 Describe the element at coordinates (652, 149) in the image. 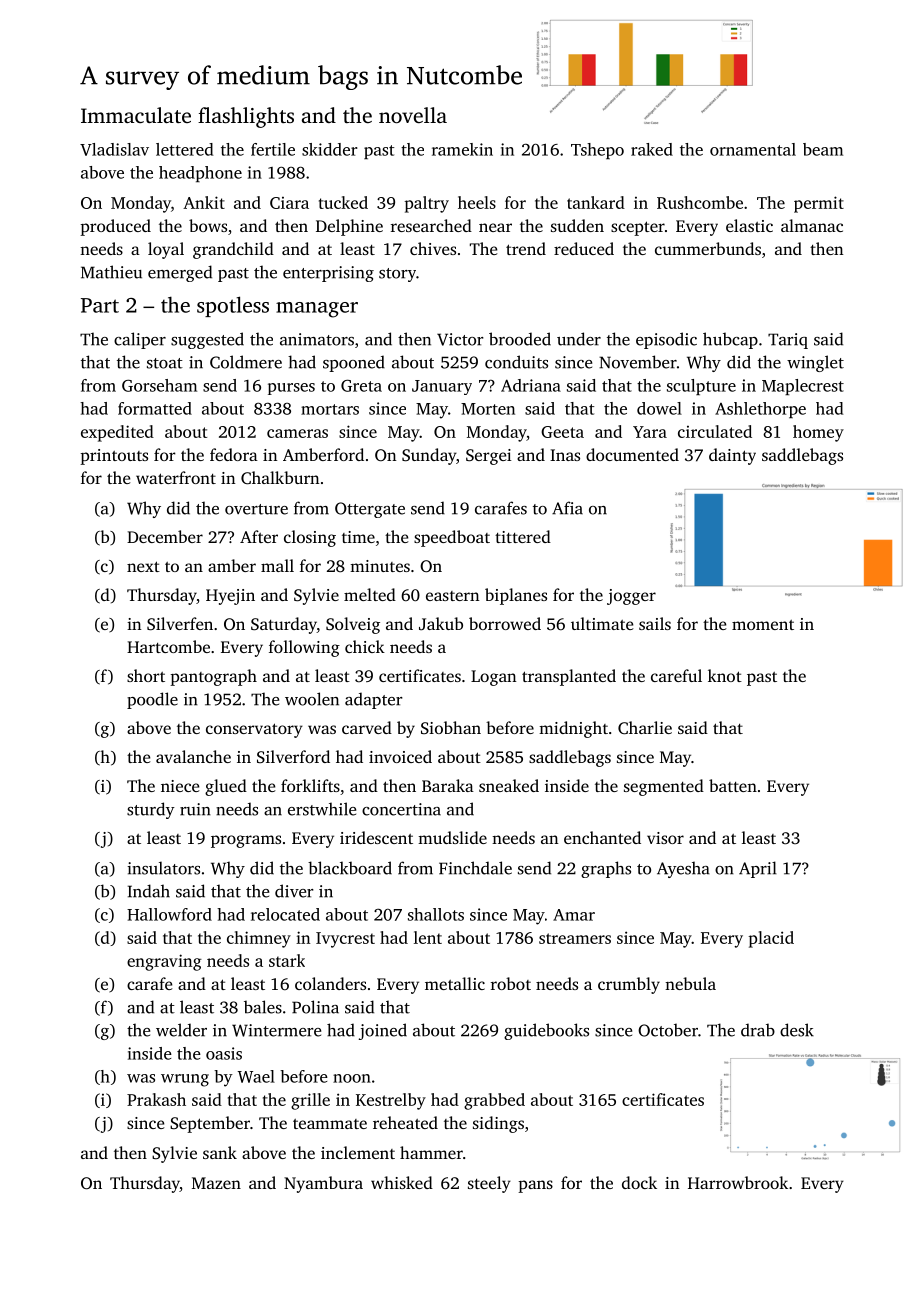

I see `raked` at that location.
